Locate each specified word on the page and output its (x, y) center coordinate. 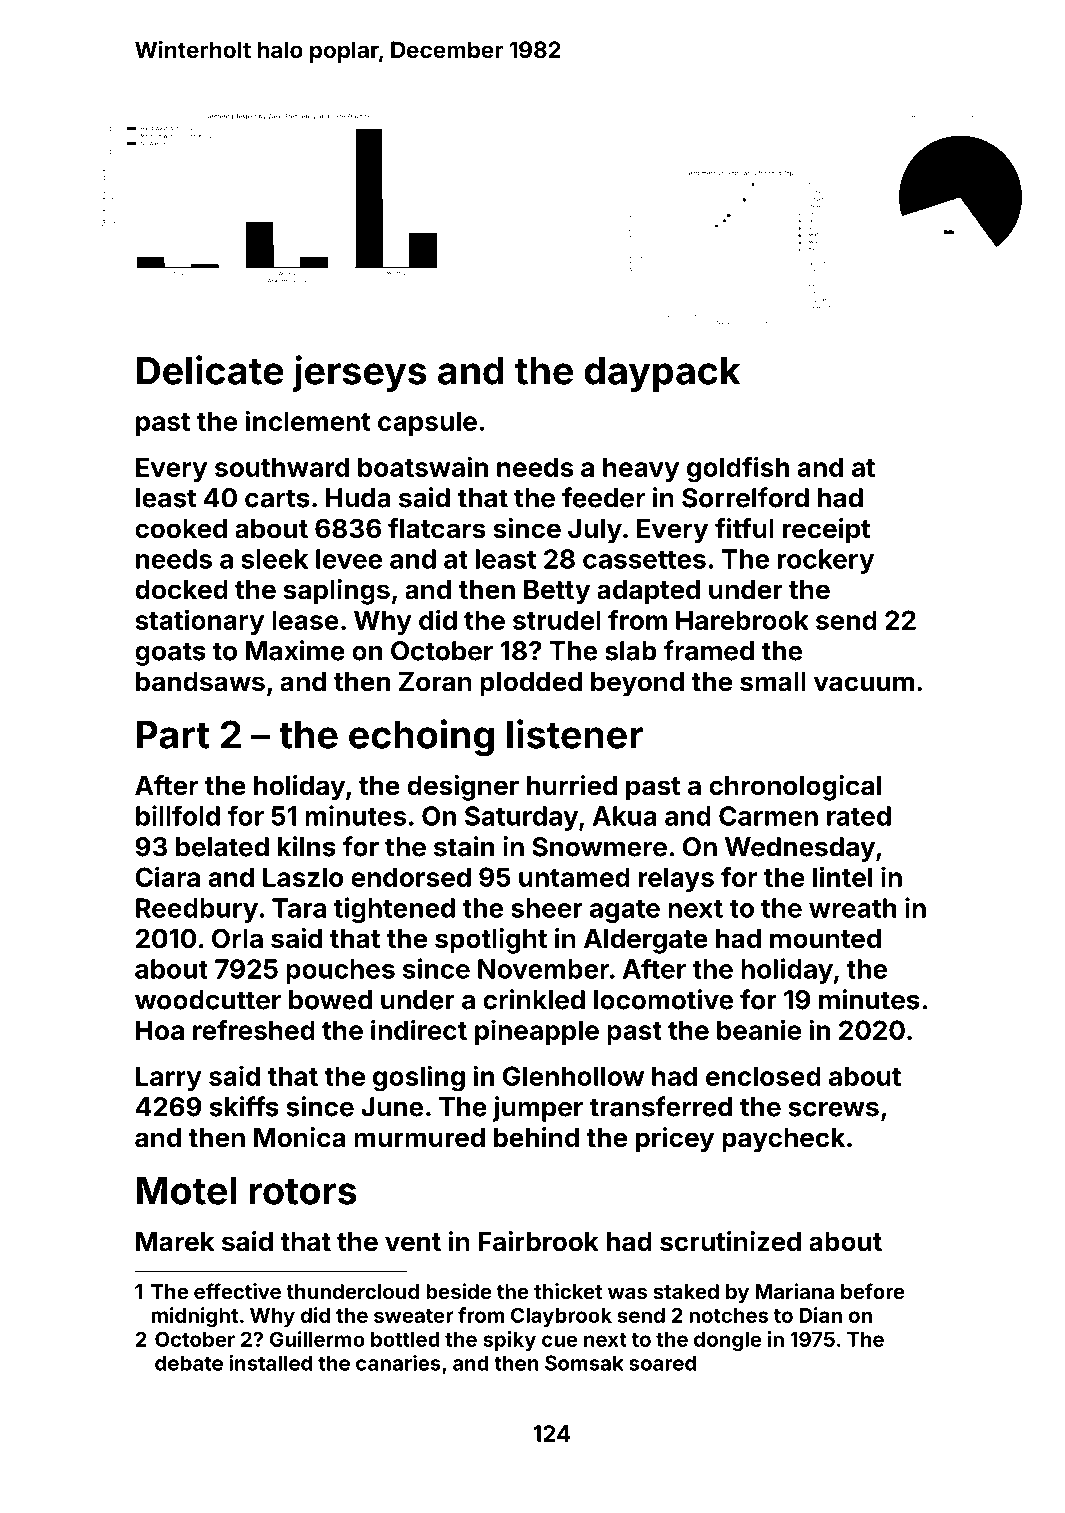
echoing (421, 738)
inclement (307, 420)
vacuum (864, 684)
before (873, 1291)
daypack (662, 374)
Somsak (584, 1363)
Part (173, 735)
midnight (195, 1317)
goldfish (738, 469)
